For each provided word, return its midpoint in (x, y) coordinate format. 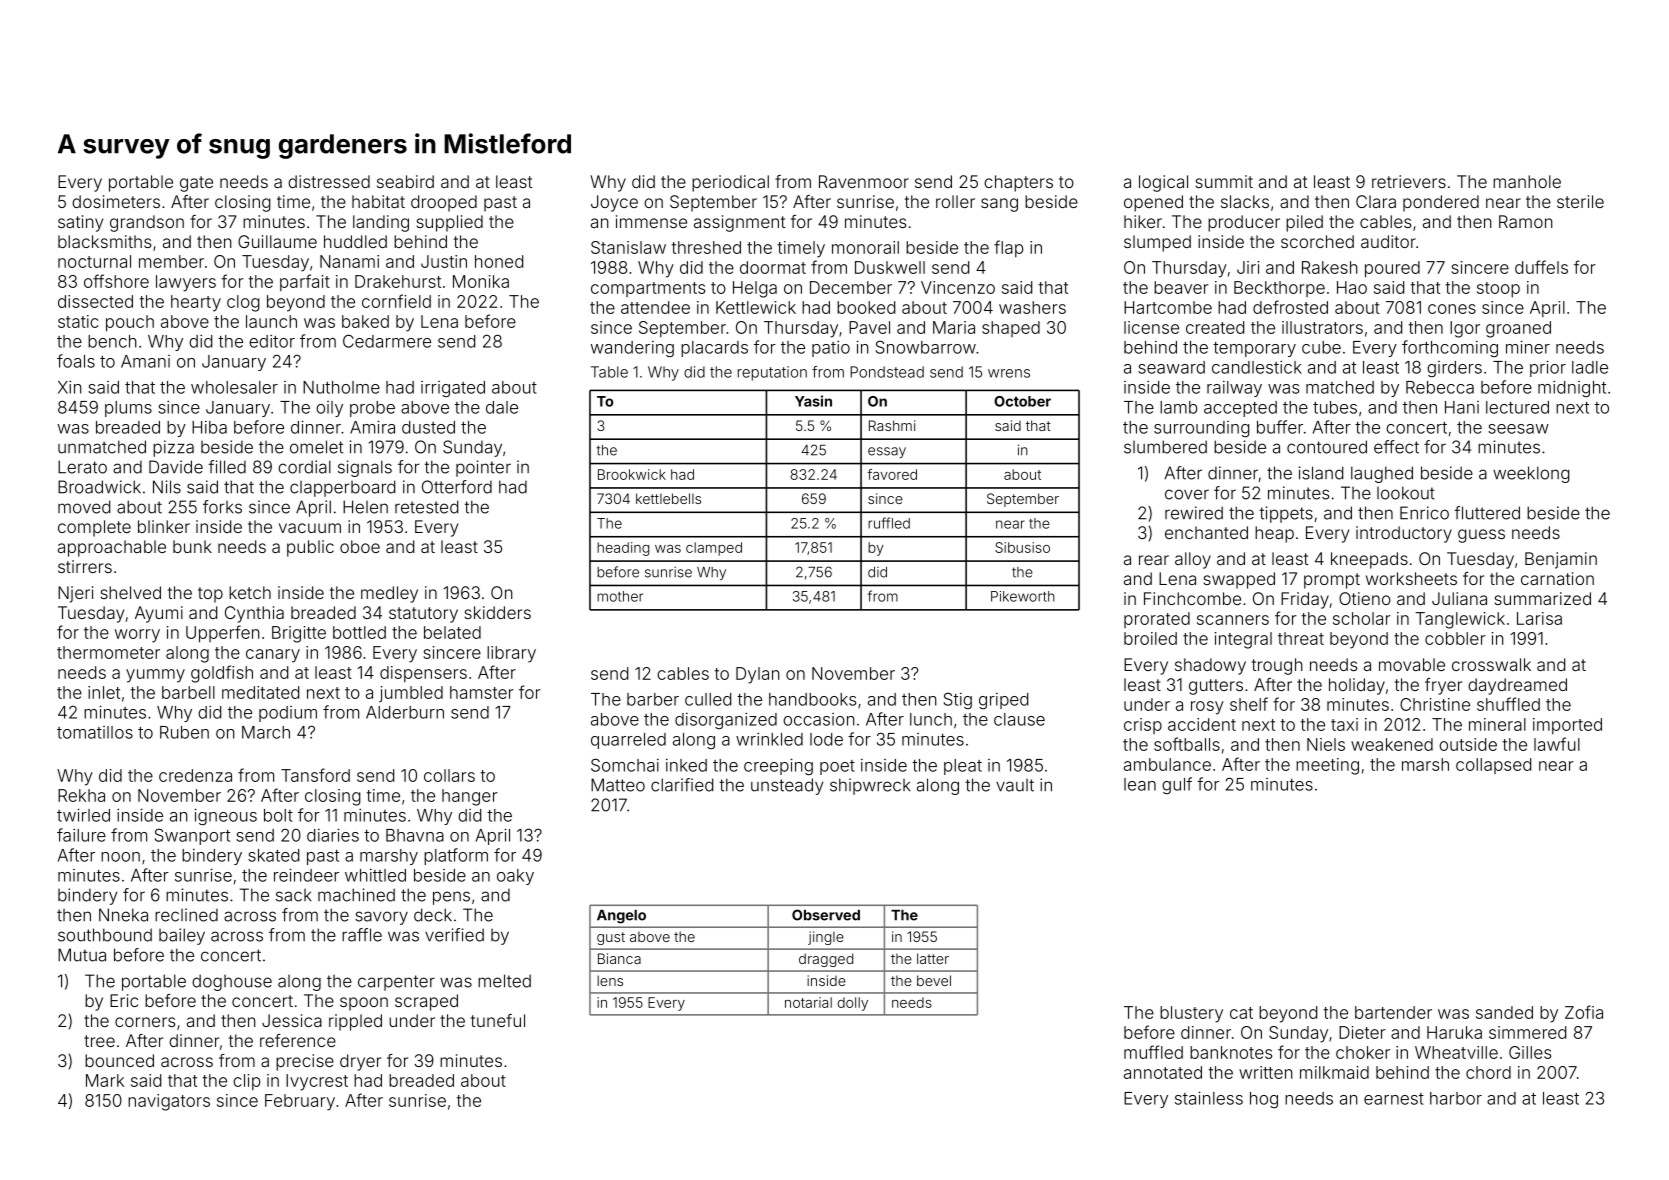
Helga (755, 289)
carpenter (396, 983)
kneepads (1369, 560)
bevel (934, 980)
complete (94, 528)
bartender (1393, 1012)
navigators (169, 1102)
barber (653, 699)
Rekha (81, 795)
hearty (196, 303)
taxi (1344, 724)
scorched (1317, 241)
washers (1032, 307)
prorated (1157, 620)
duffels (1541, 267)
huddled (355, 241)
